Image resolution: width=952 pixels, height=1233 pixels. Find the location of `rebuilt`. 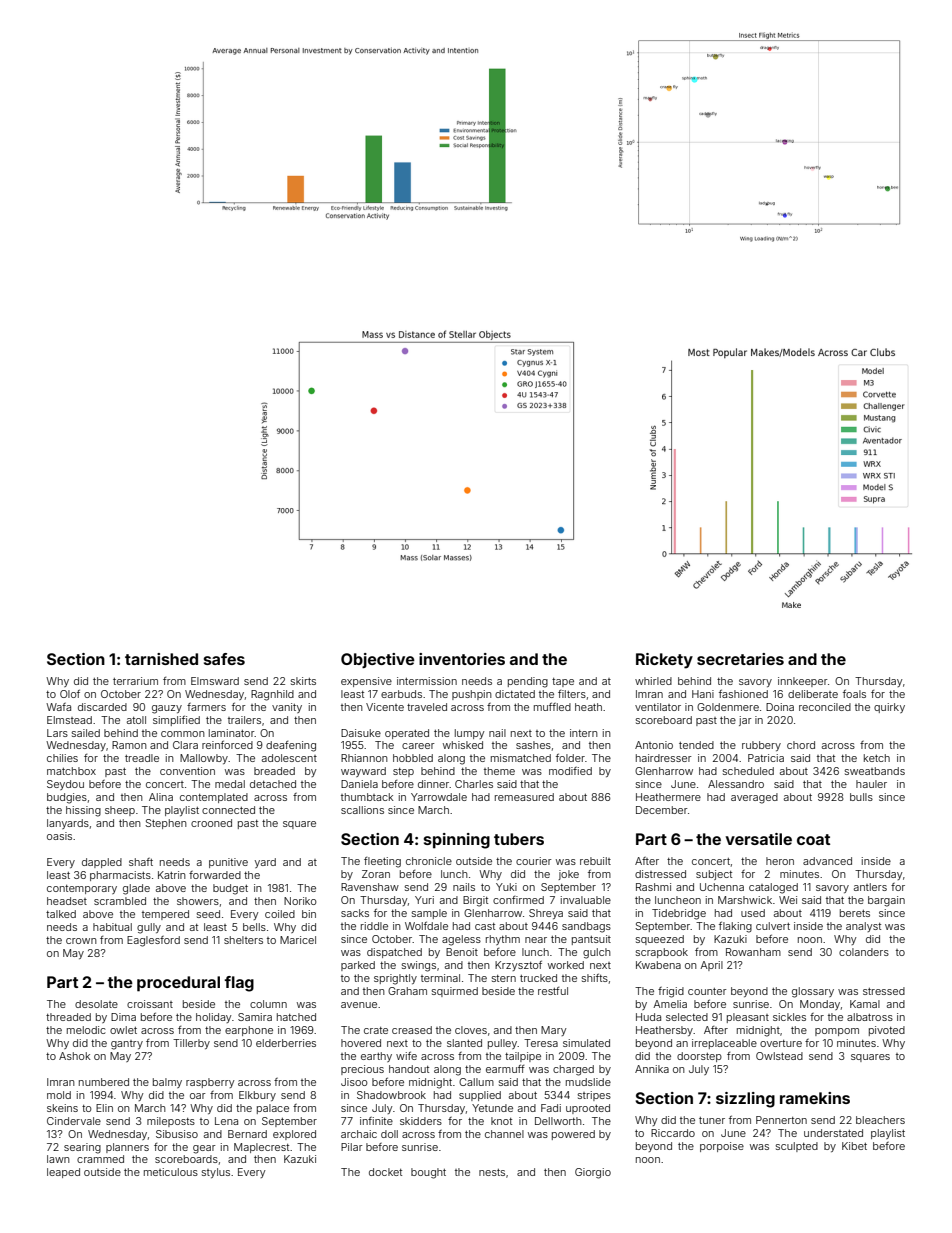

rebuilt is located at coordinates (595, 861).
